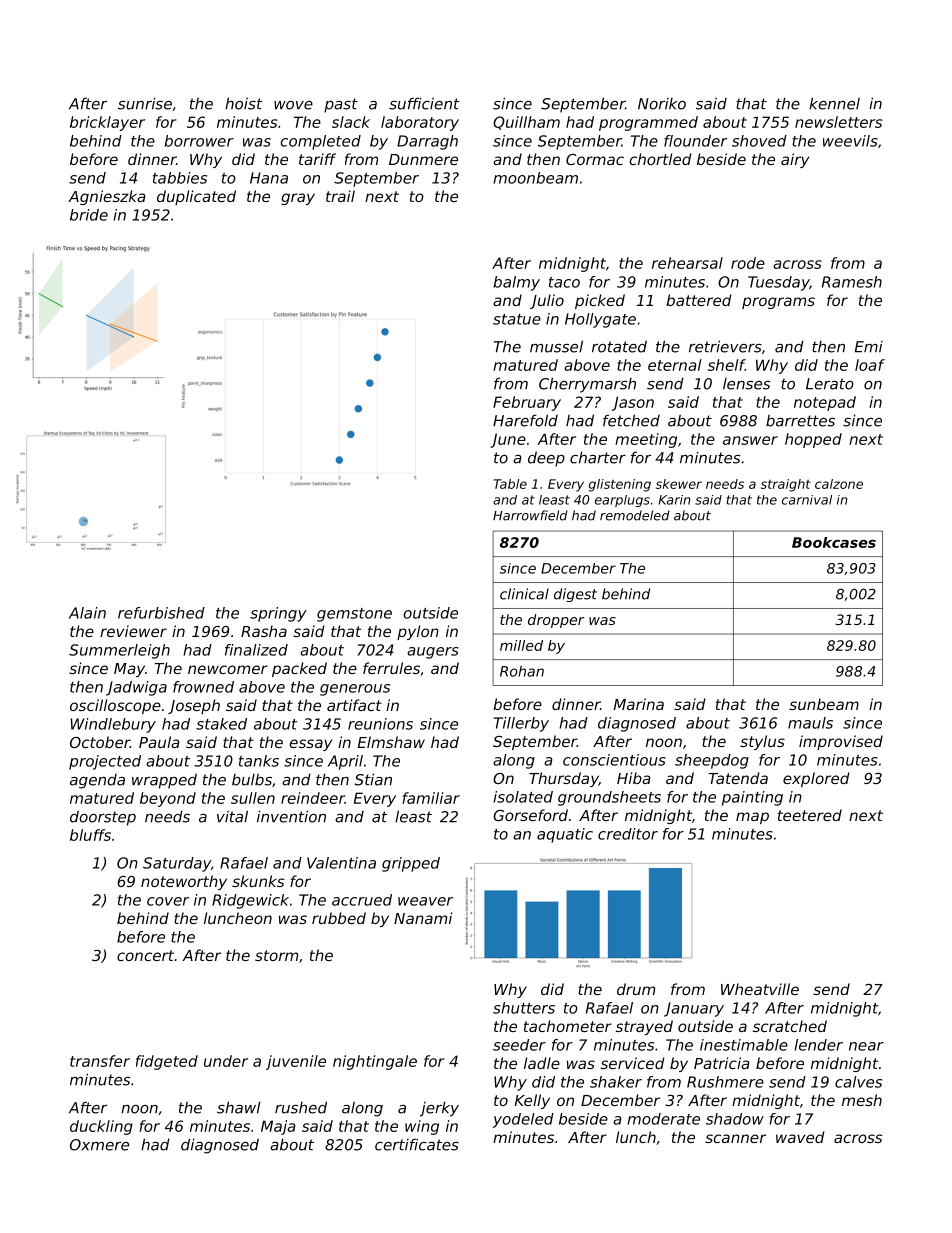  Describe the element at coordinates (107, 123) in the document. I see `bricklayer` at that location.
